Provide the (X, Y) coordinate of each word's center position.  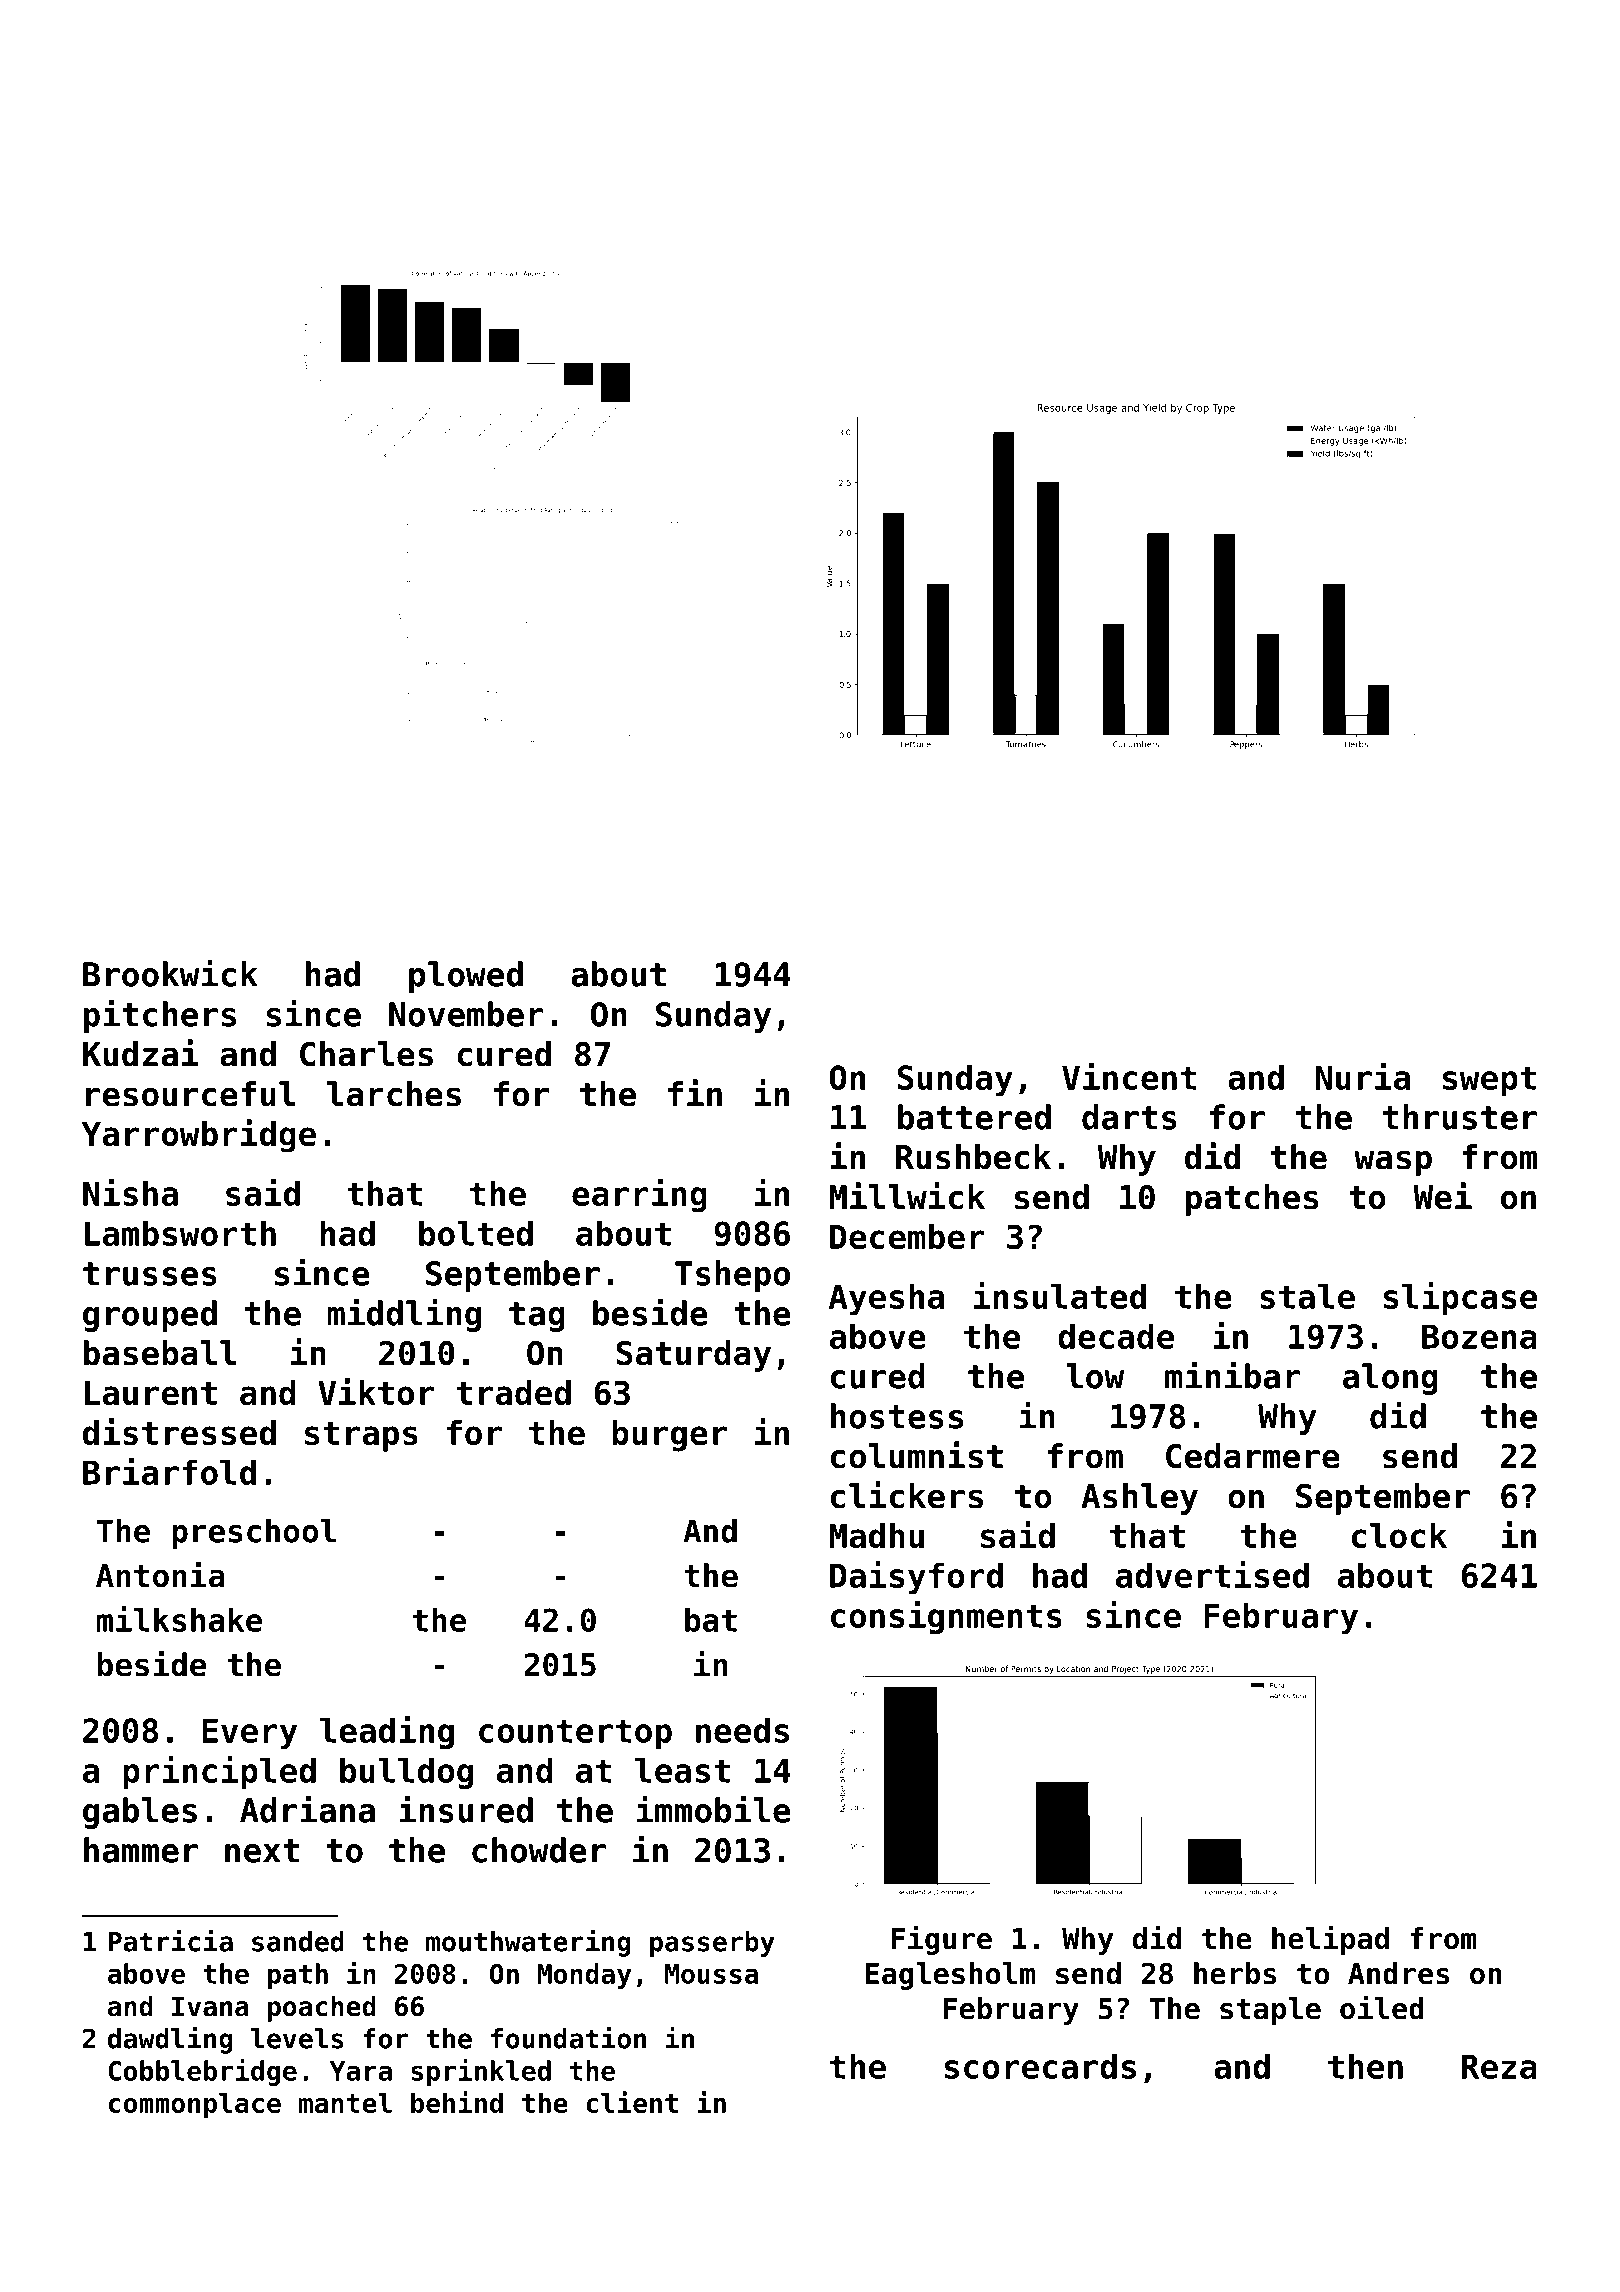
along (1390, 1379)
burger (669, 1436)
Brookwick (170, 973)
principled (219, 1773)
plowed (466, 977)
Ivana (210, 2006)
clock (1399, 1535)
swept (1489, 1081)
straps (361, 1437)
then (1365, 2066)
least (682, 1770)
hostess (897, 1416)
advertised (1212, 1574)
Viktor (376, 1391)
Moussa (711, 1974)
